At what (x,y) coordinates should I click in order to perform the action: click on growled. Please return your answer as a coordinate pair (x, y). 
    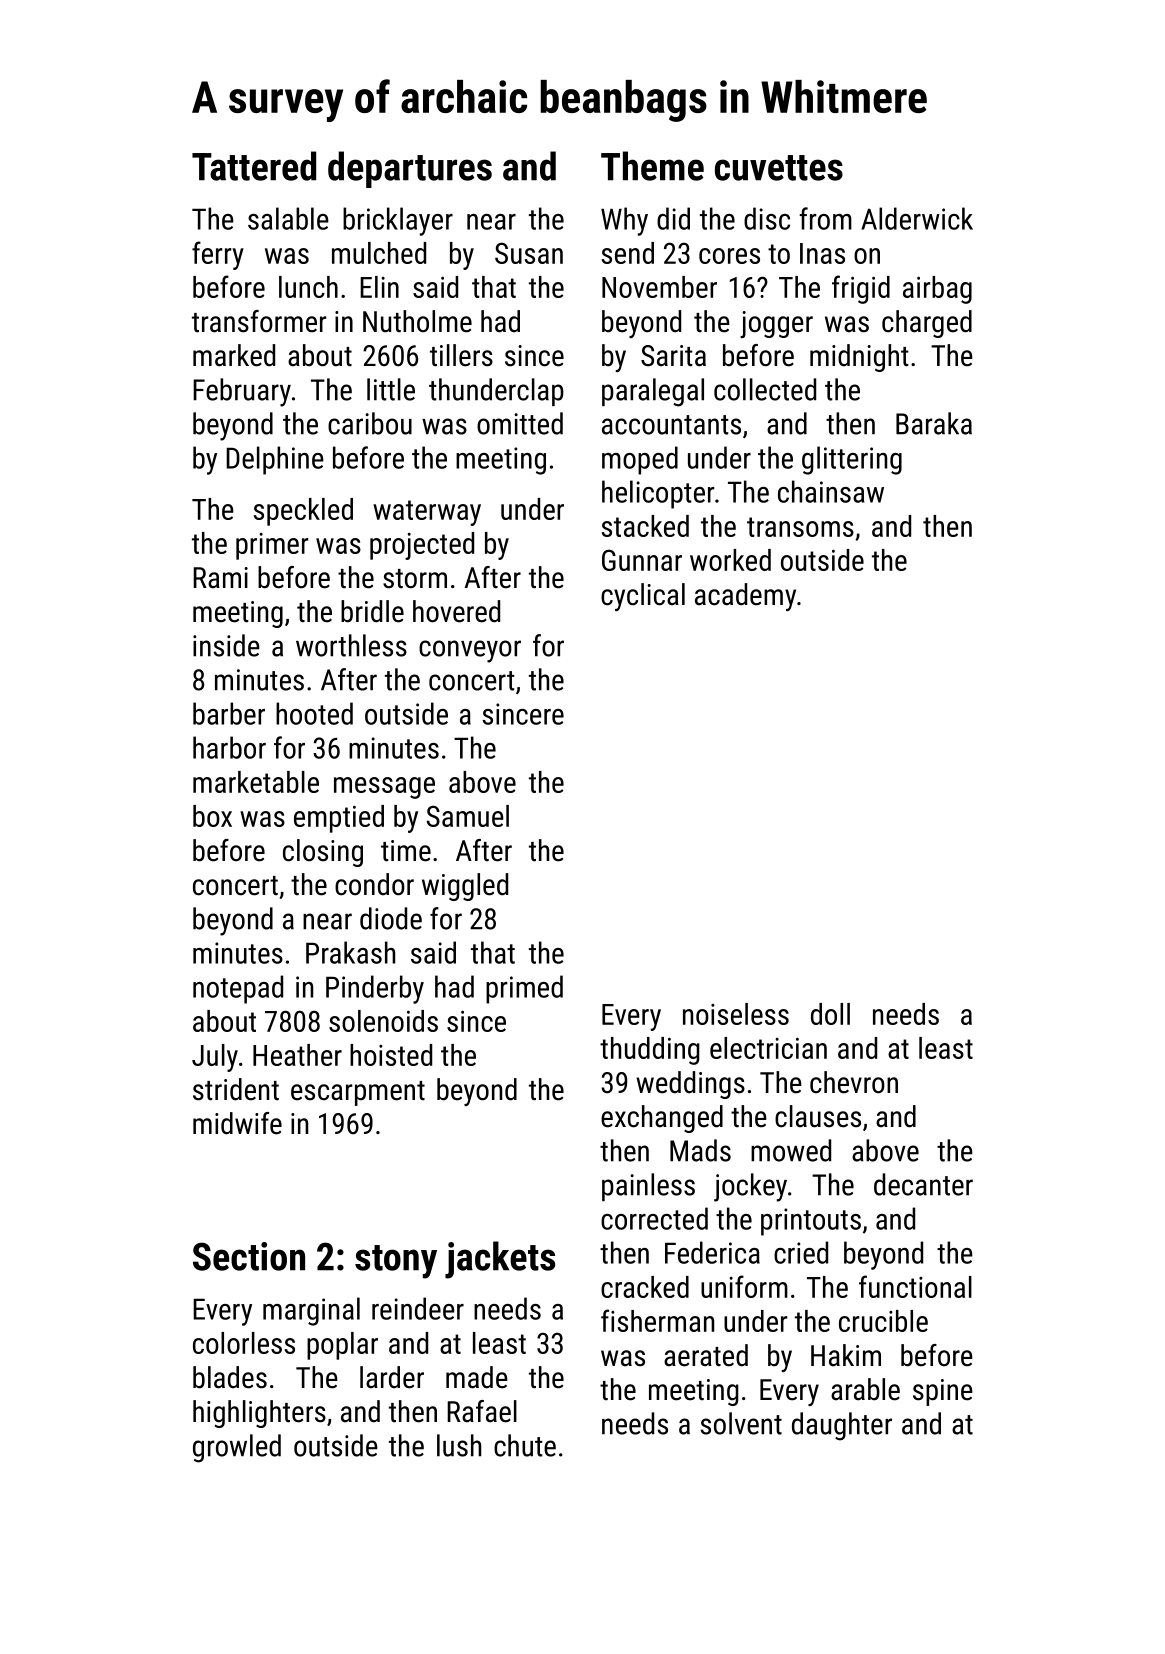
    Looking at the image, I should click on (237, 1448).
